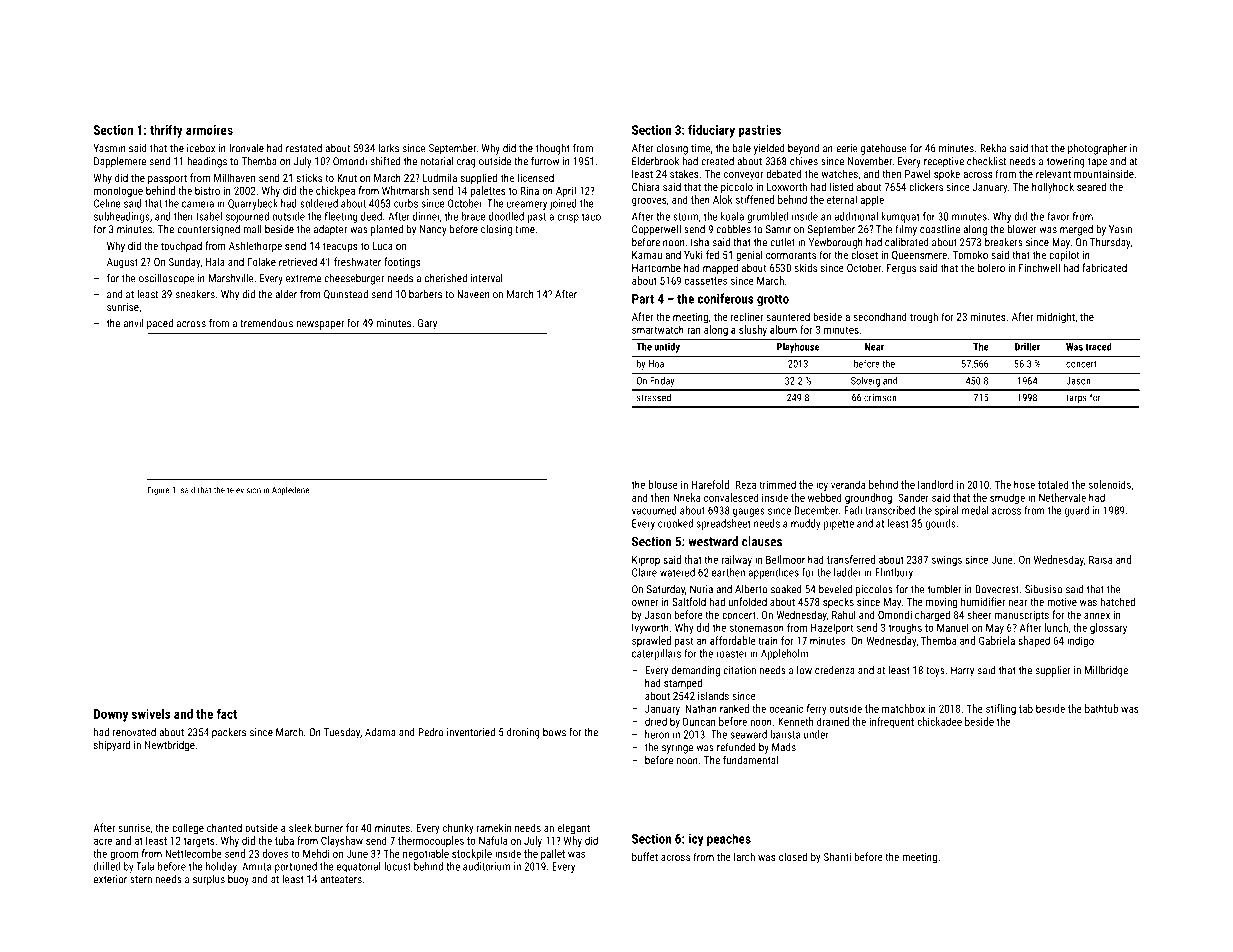 This page has width=1233, height=952. I want to click on affordable, so click(733, 640).
